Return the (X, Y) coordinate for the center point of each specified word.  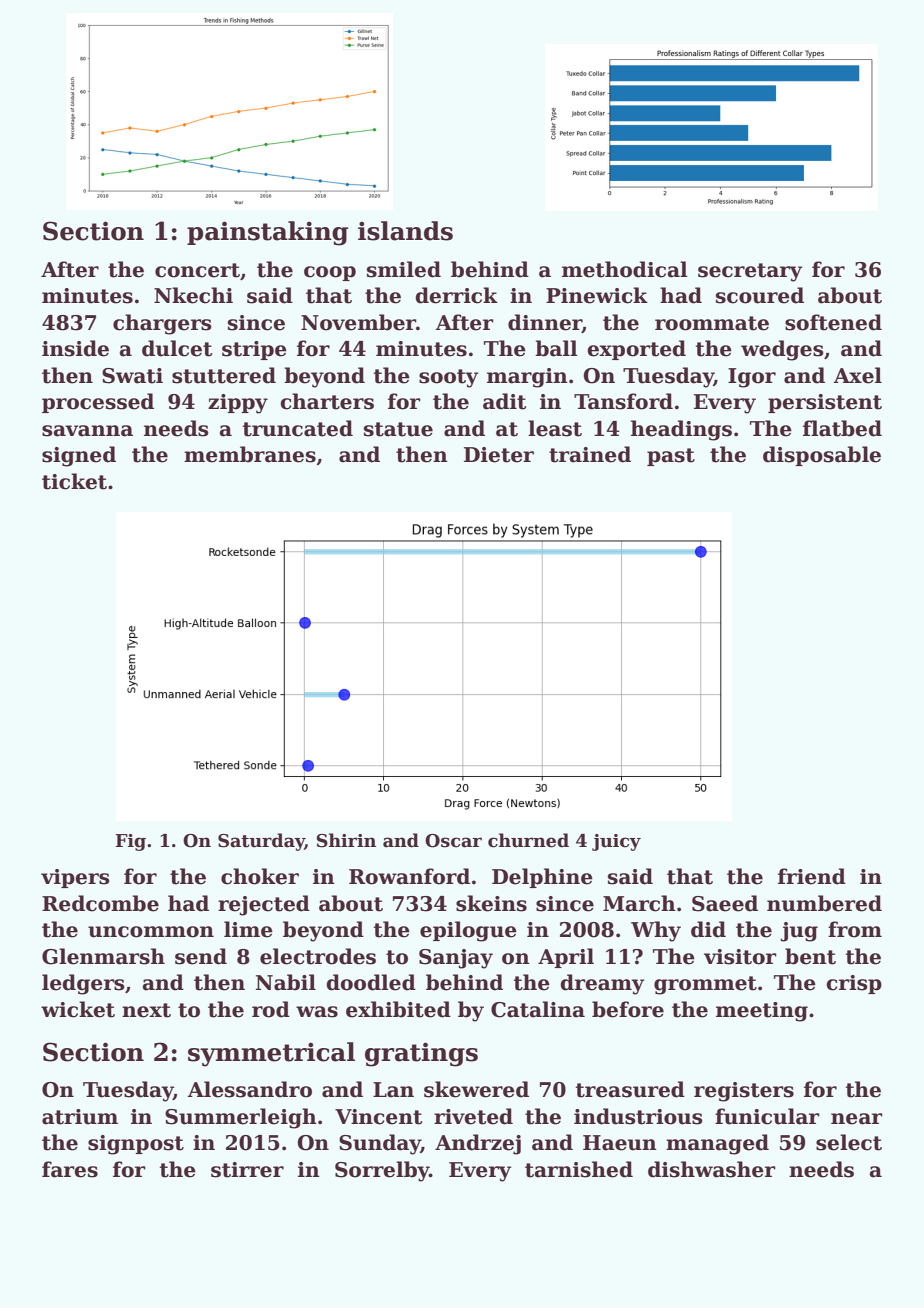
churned (528, 840)
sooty (449, 378)
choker (260, 876)
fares (70, 1169)
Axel (857, 375)
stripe (254, 350)
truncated (298, 428)
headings (681, 430)
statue (398, 429)
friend (812, 876)
